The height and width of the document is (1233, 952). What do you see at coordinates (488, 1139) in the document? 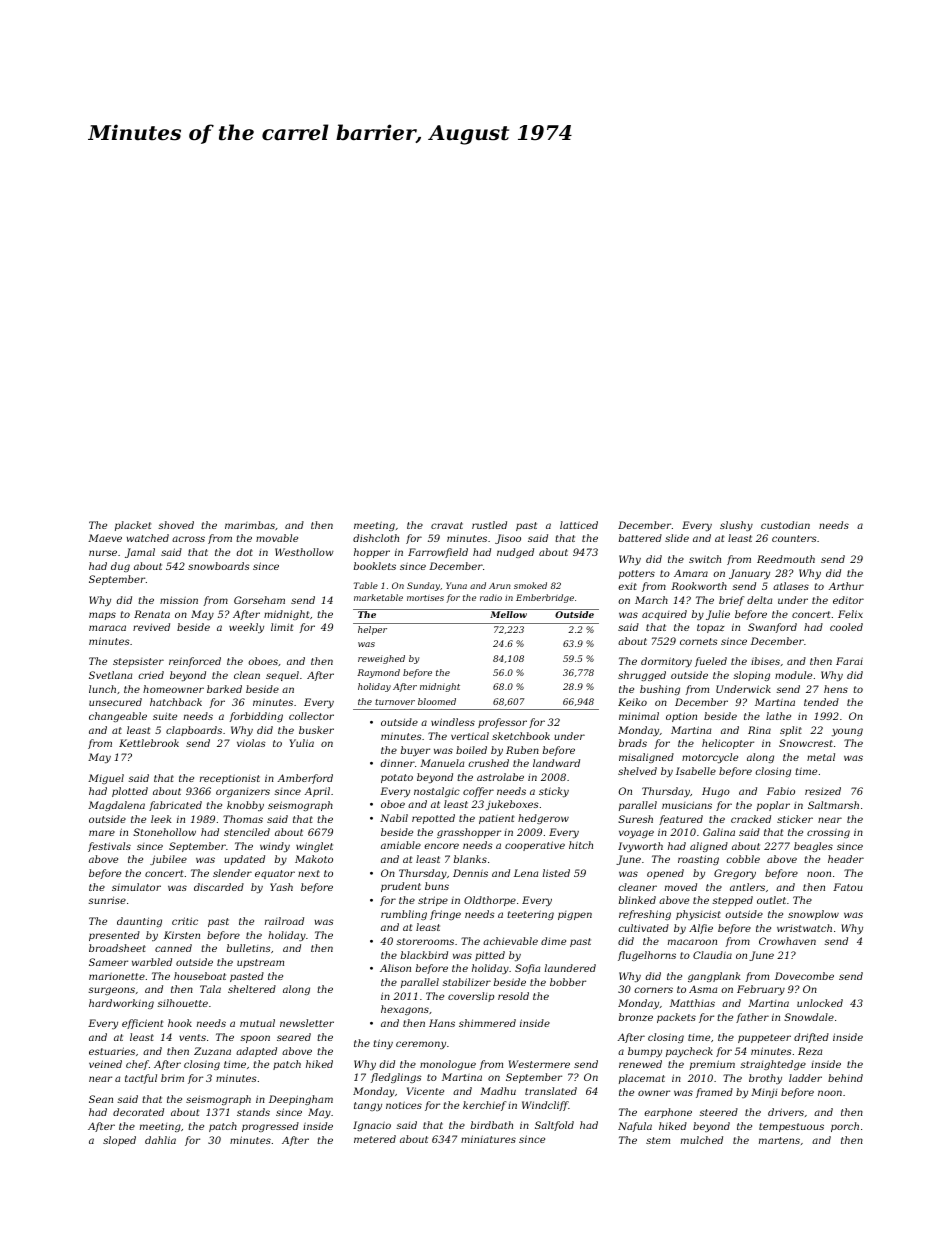
I see `miniatures` at bounding box center [488, 1139].
